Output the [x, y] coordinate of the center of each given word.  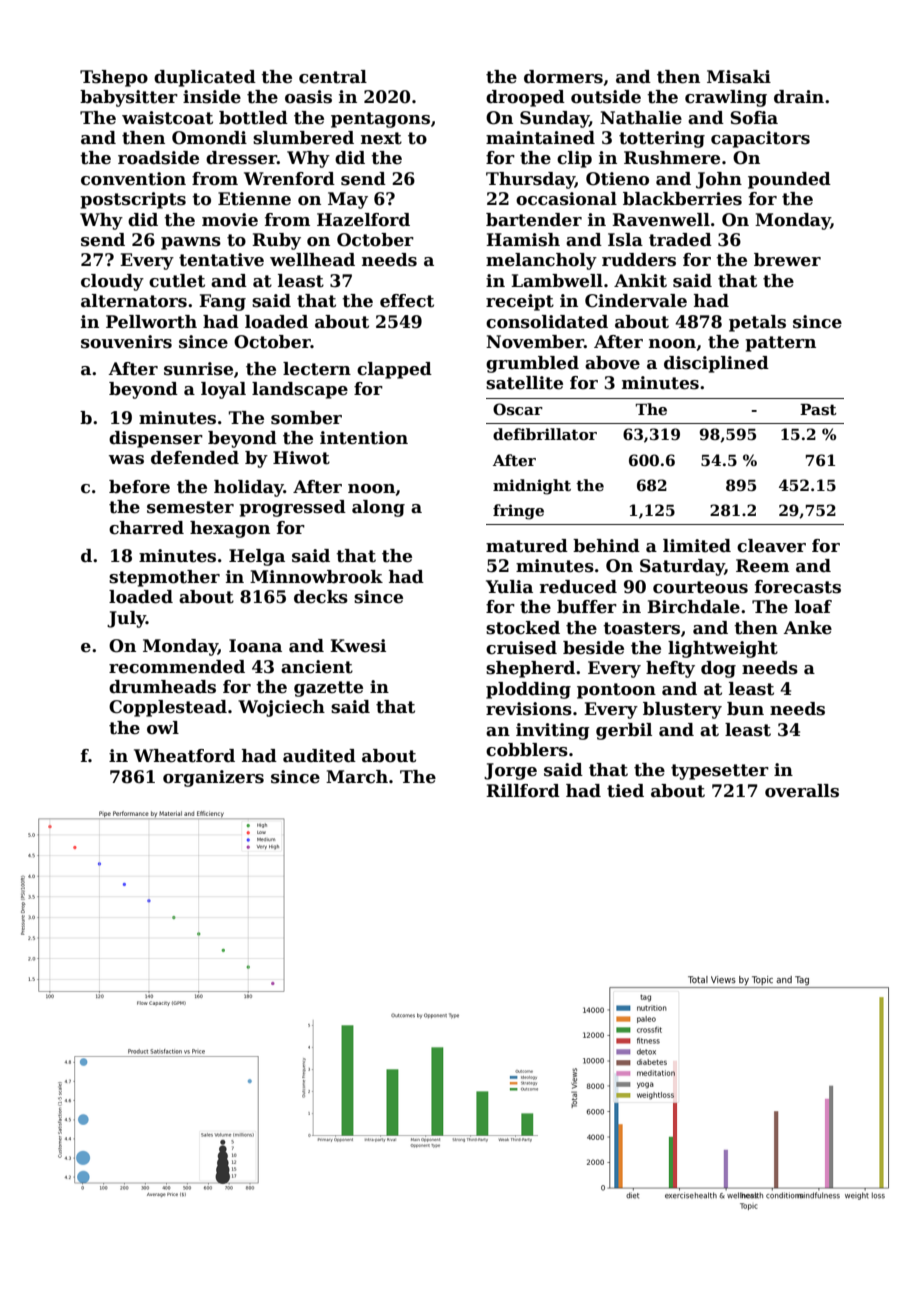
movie [230, 220]
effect [407, 301]
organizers [213, 778]
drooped [525, 98]
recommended [177, 667]
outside [606, 97]
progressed [292, 508]
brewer [787, 260]
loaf [813, 607]
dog [718, 669]
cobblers [527, 750]
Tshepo [114, 78]
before [139, 487]
